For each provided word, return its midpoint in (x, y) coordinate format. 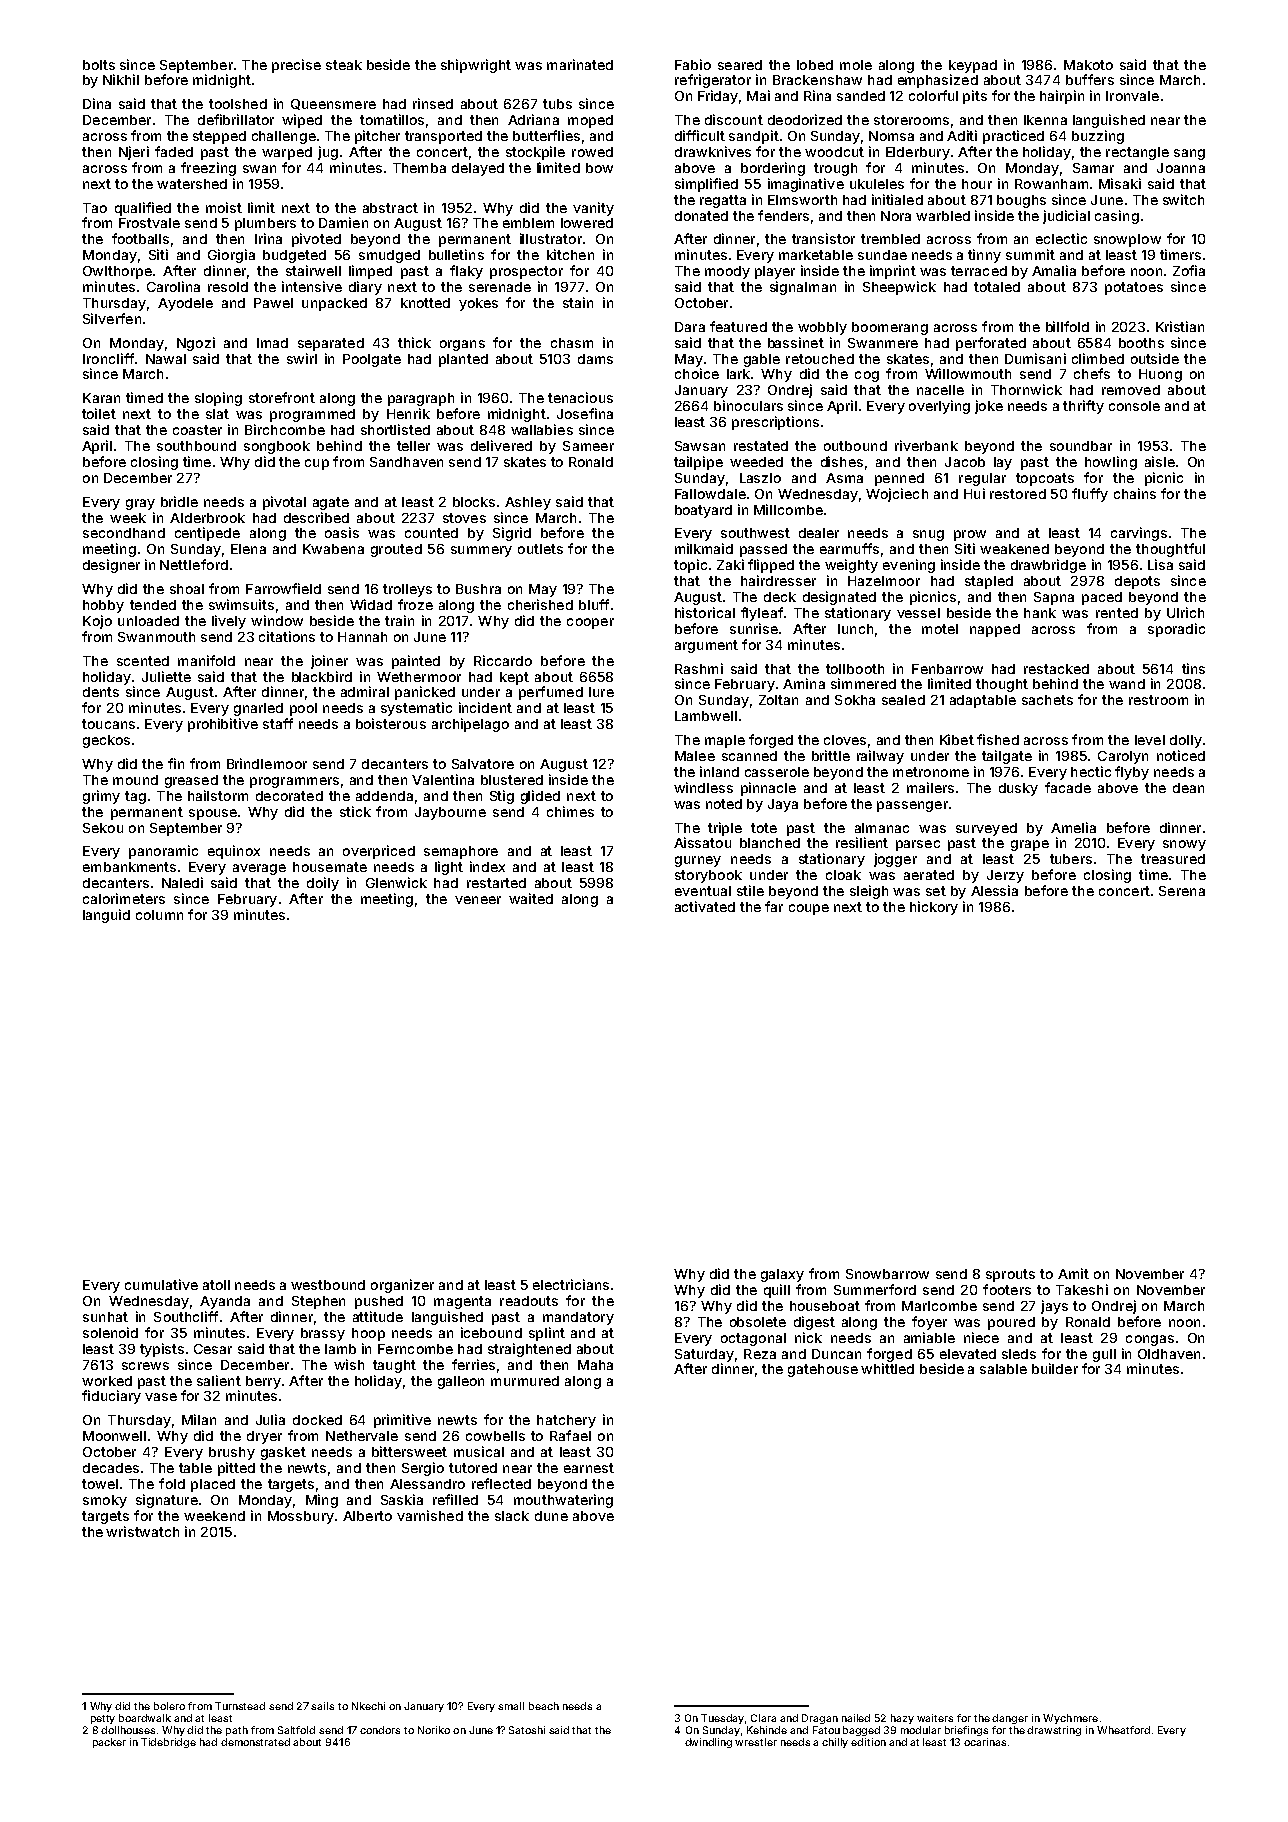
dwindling (708, 1743)
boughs (1021, 201)
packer (109, 1743)
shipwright (476, 66)
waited (531, 898)
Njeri (134, 153)
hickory (934, 908)
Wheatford (1123, 1730)
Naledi (182, 882)
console (1134, 406)
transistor (823, 238)
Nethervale (362, 1436)
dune (551, 1516)
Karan (101, 398)
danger (1010, 1719)
